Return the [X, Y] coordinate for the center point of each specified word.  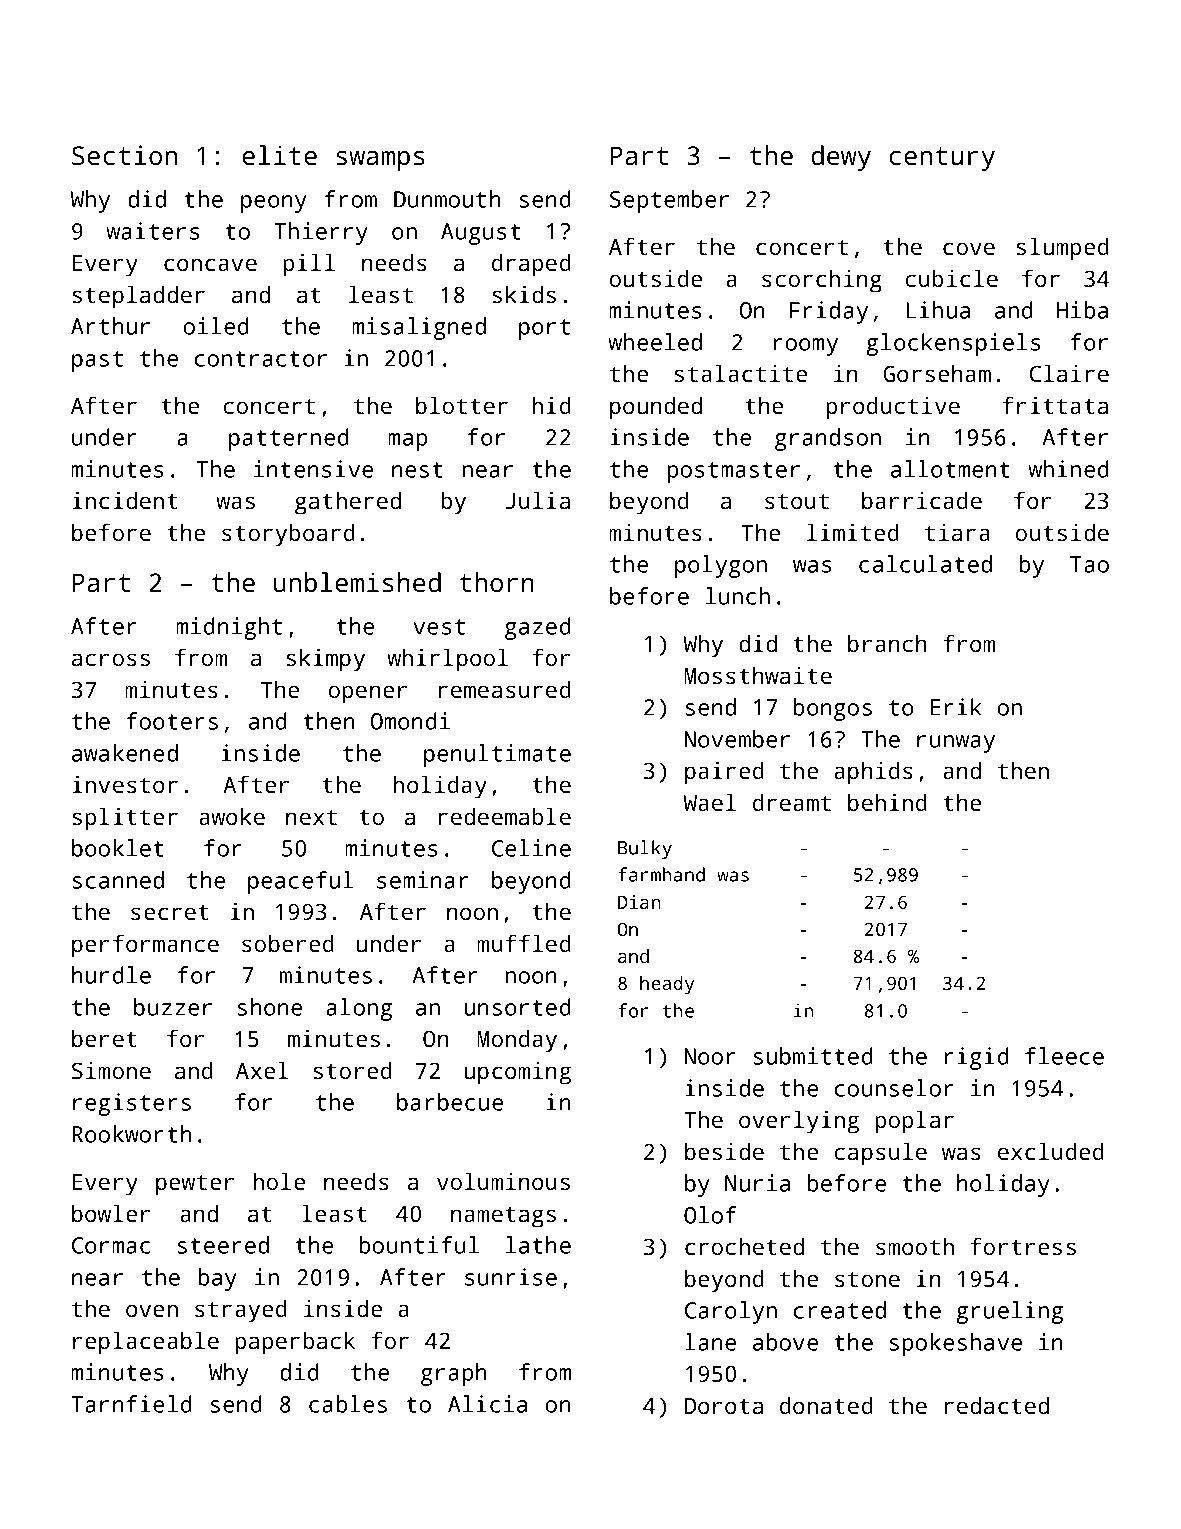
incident [125, 500]
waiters [153, 231]
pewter [195, 1185]
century [942, 159]
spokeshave [955, 1344]
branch [887, 643]
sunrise [511, 1277]
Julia [537, 500]
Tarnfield [131, 1404]
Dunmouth [447, 199]
